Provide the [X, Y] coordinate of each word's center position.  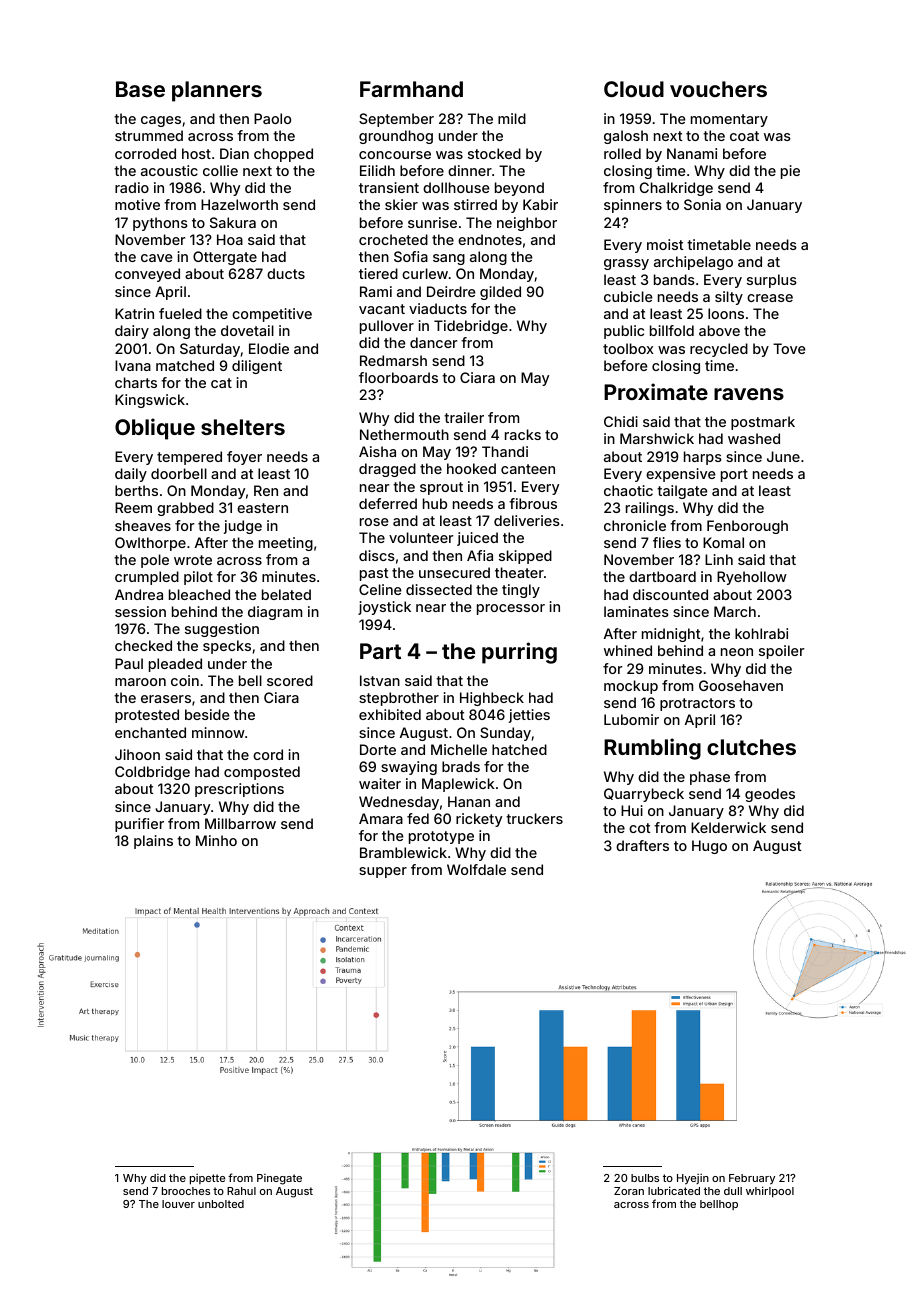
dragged [387, 470]
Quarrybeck [644, 795]
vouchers [718, 89]
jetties [529, 716]
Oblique [155, 429]
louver [178, 1204]
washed [754, 438]
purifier [139, 825]
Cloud [634, 89]
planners [217, 91]
